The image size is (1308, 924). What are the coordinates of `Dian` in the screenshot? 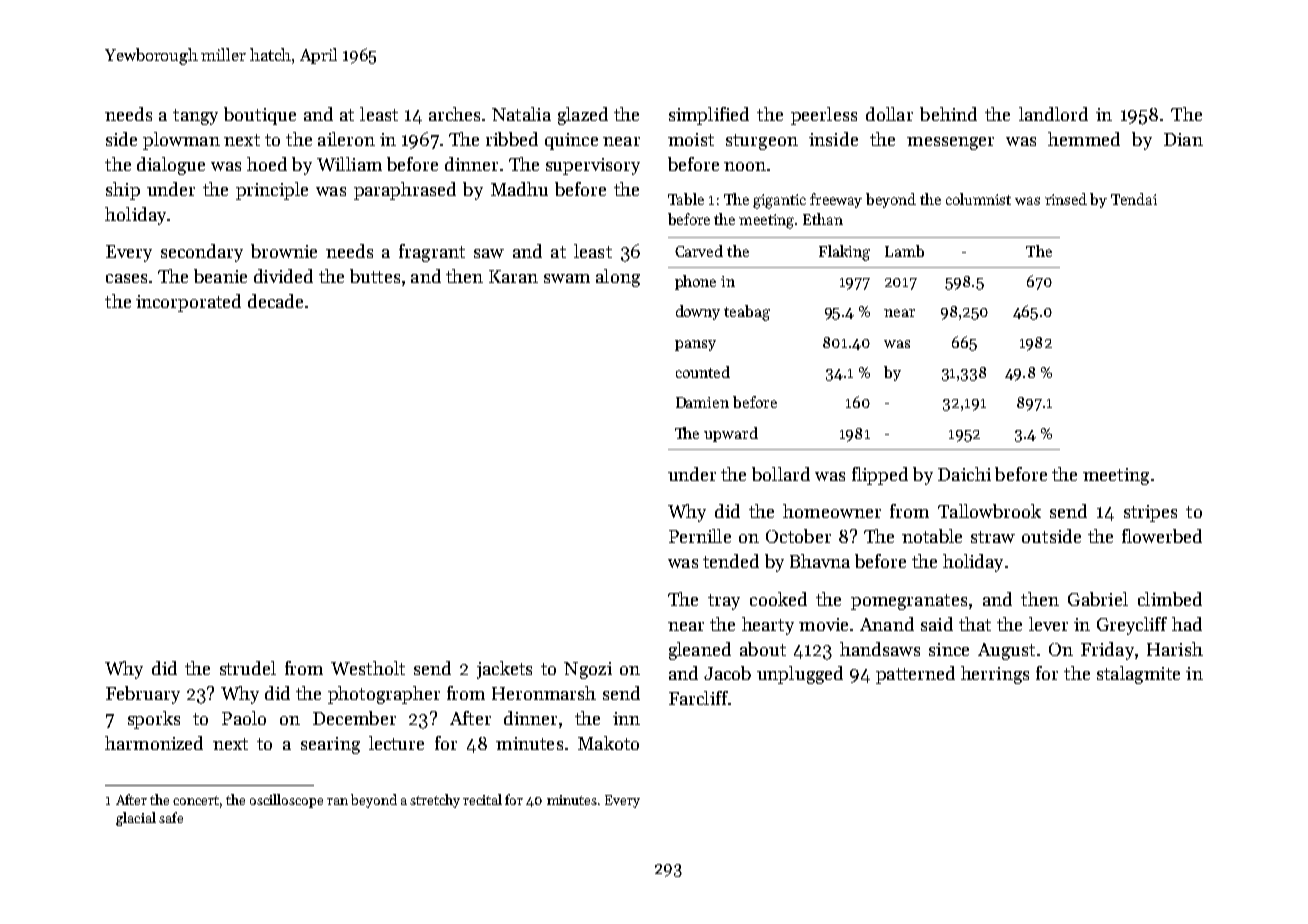 It's located at (1183, 139).
